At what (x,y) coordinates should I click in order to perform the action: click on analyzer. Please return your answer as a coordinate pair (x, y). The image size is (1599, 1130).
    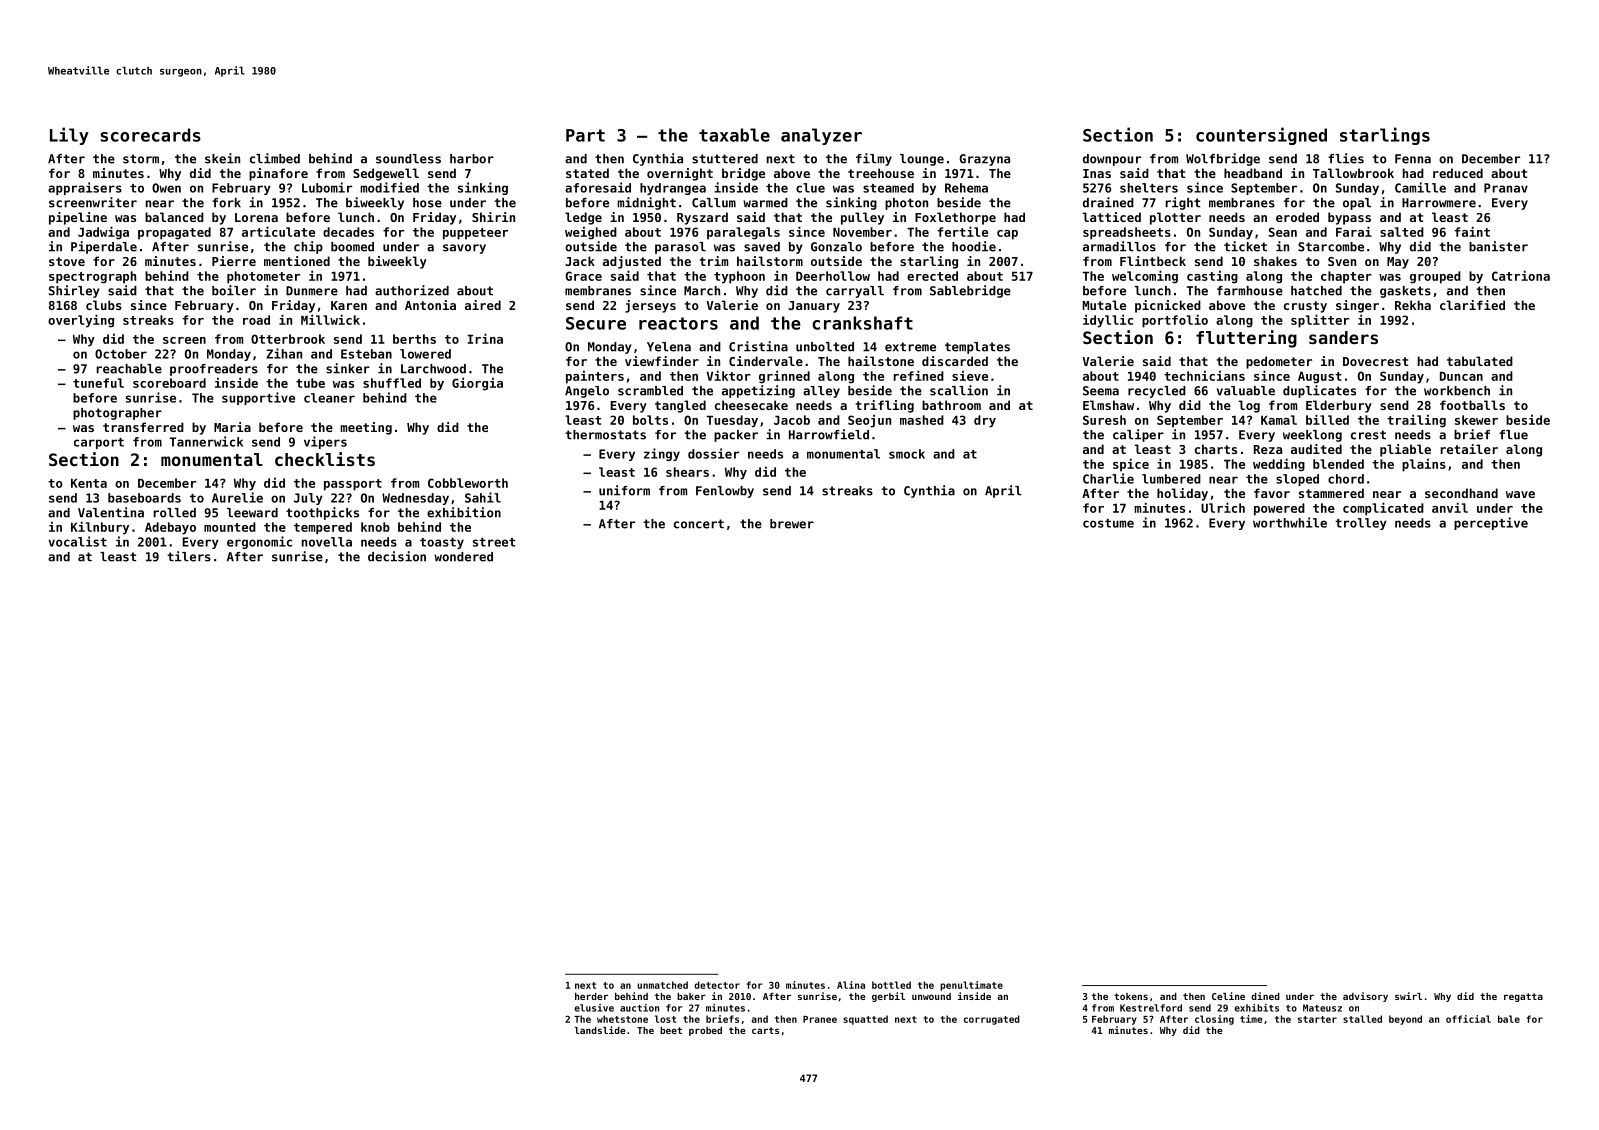
    Looking at the image, I should click on (821, 136).
